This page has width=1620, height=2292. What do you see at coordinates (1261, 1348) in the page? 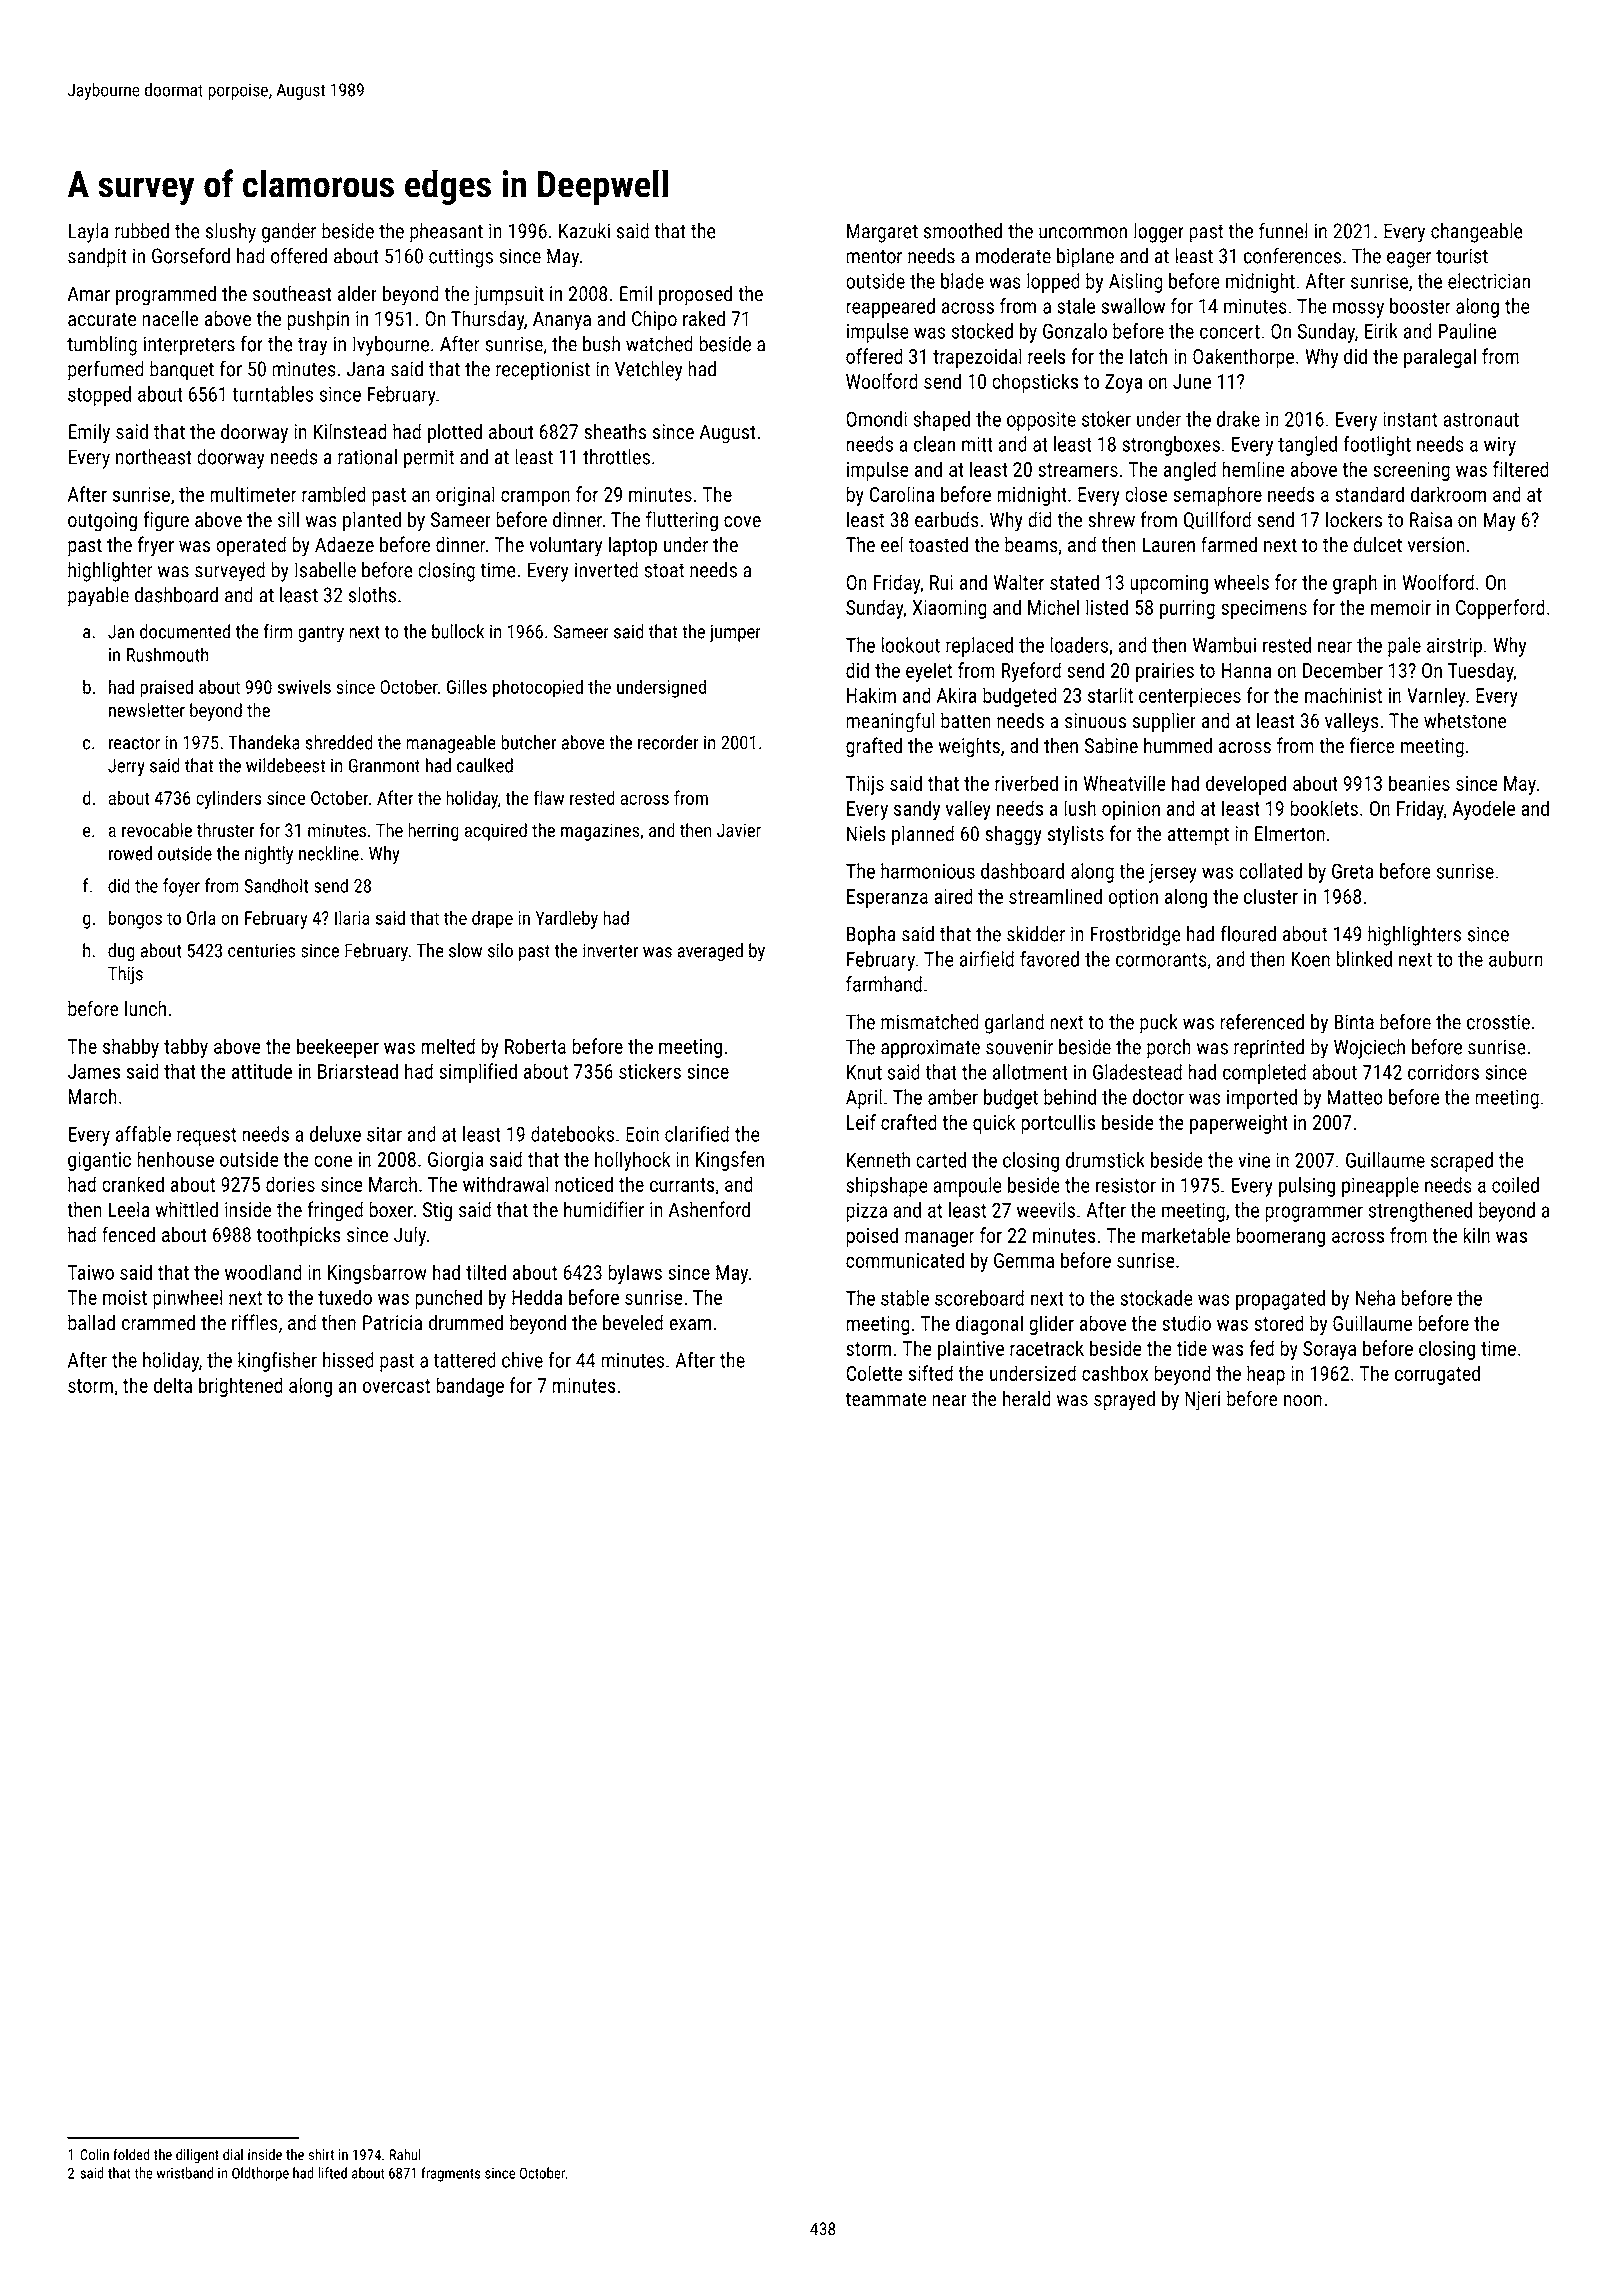
I see `fed` at bounding box center [1261, 1348].
